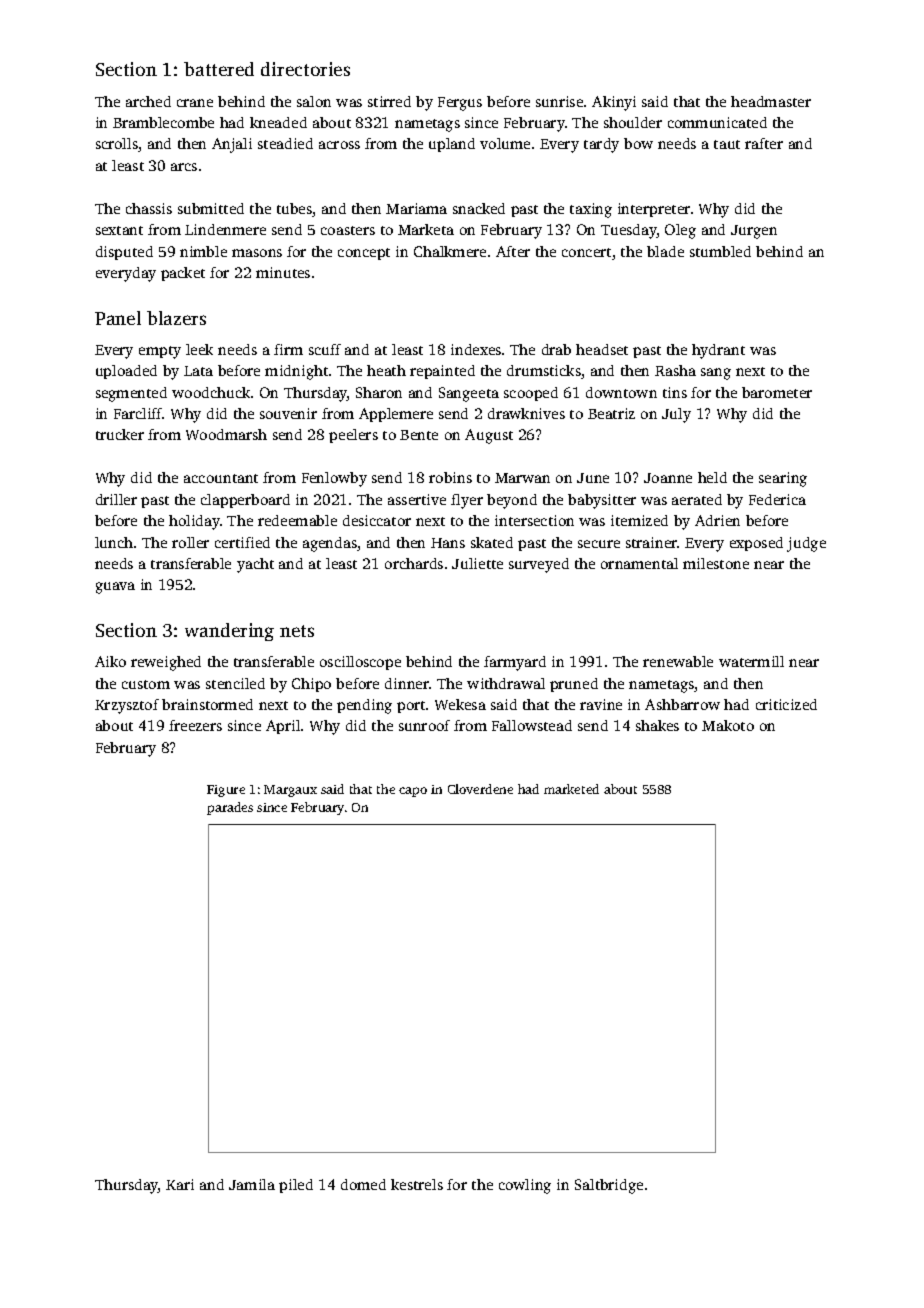  Describe the element at coordinates (386, 370) in the document. I see `heath` at that location.
